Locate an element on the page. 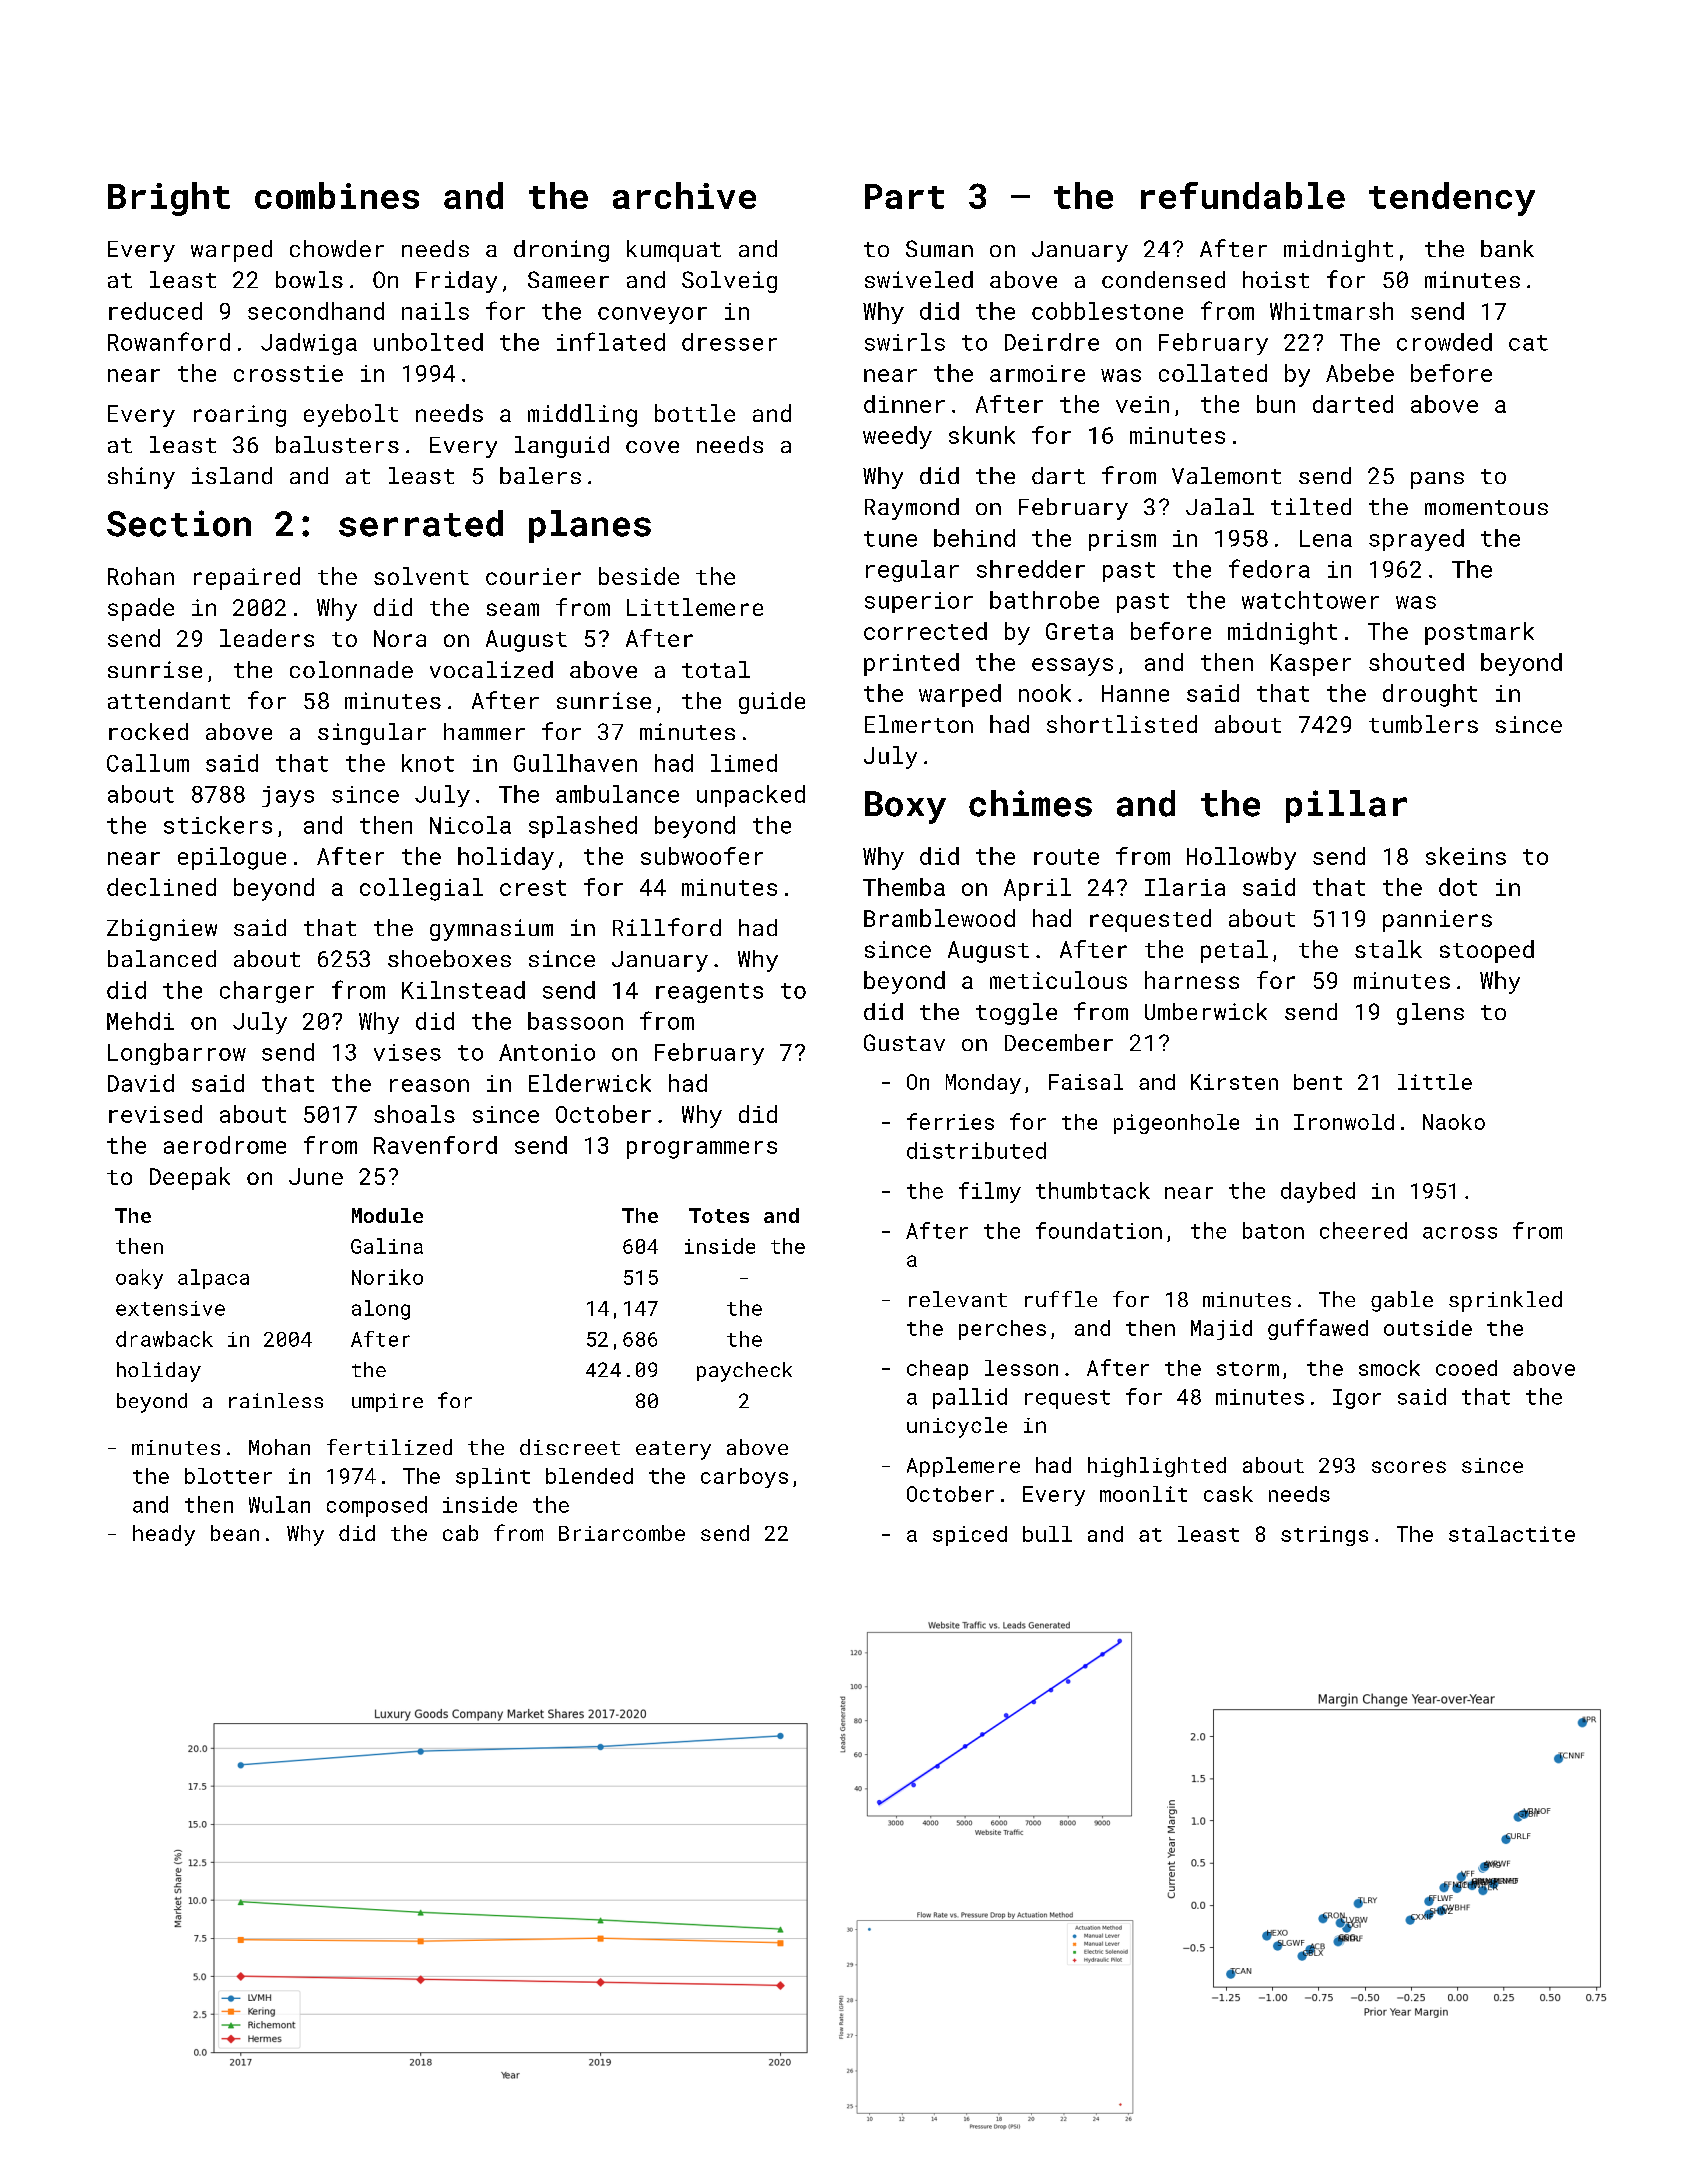  bowls is located at coordinates (309, 279).
